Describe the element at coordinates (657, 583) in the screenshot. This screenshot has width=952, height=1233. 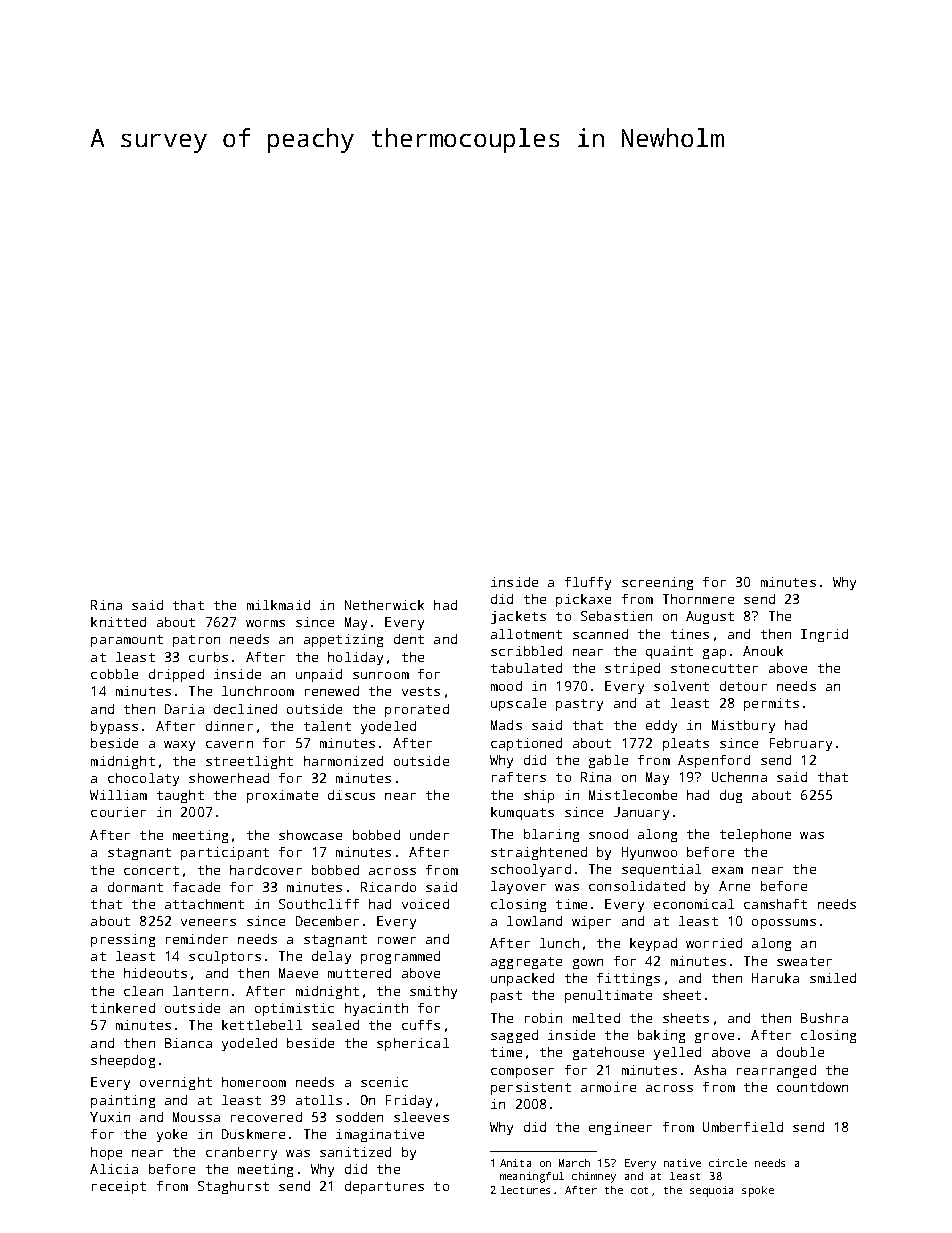
I see `screening` at that location.
